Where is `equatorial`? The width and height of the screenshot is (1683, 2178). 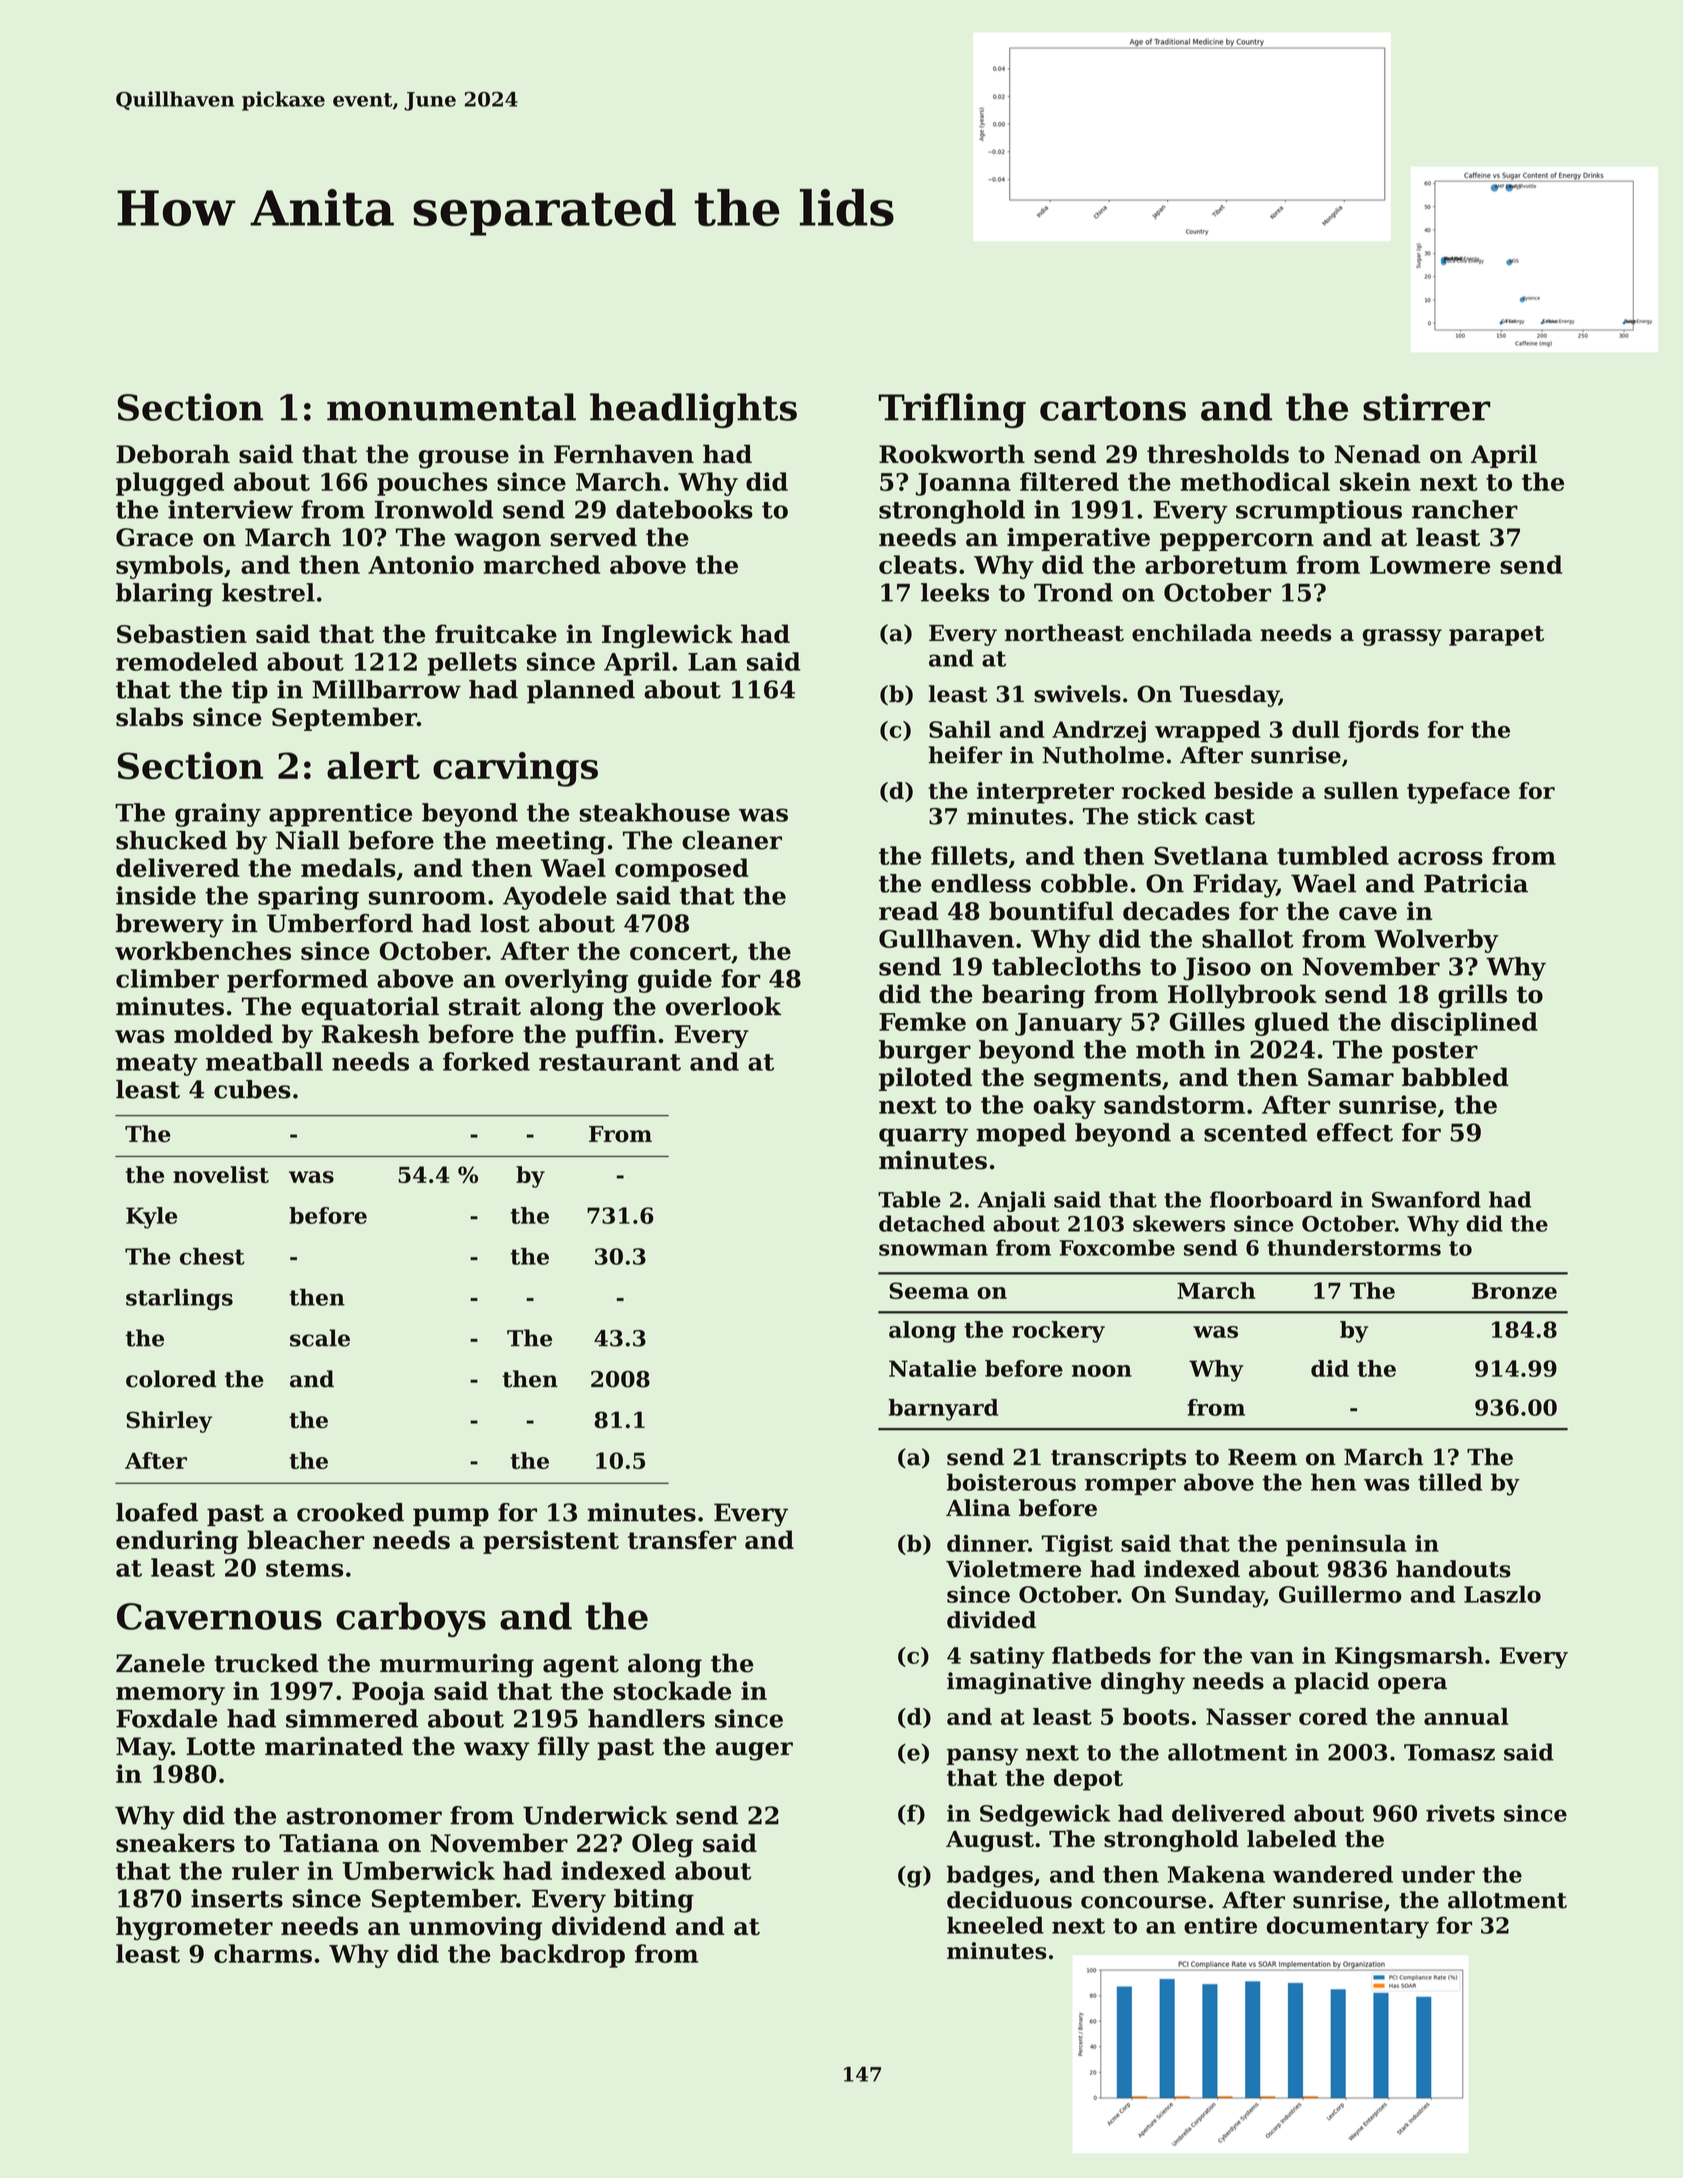
equatorial is located at coordinates (370, 1008).
